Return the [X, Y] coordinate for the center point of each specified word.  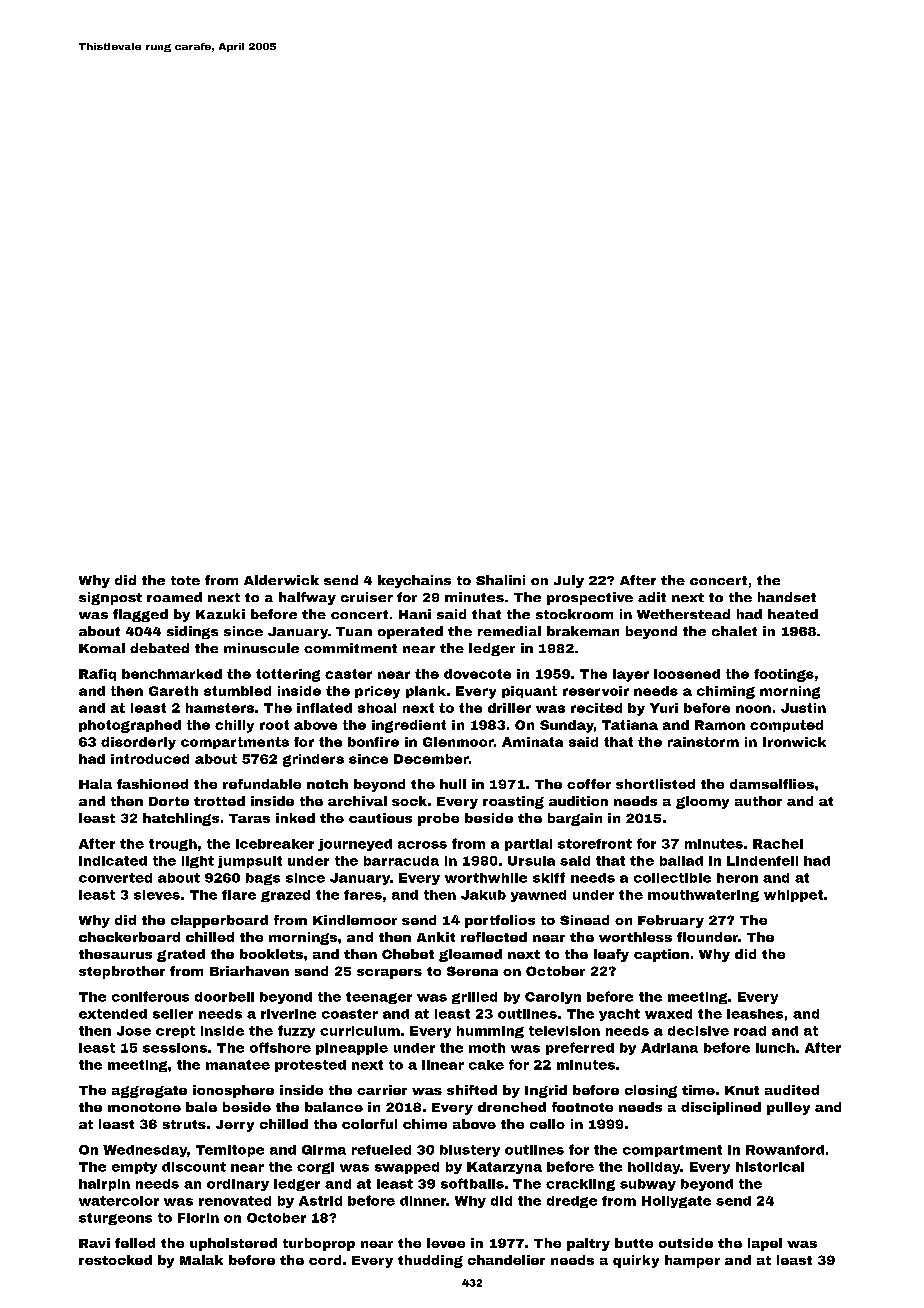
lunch [775, 1048]
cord [325, 1260]
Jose [134, 1031]
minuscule [261, 648]
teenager [379, 998]
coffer [589, 784]
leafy [611, 955]
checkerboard [129, 937]
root [274, 725]
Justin [803, 708]
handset [787, 597]
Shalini [500, 580]
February [671, 921]
